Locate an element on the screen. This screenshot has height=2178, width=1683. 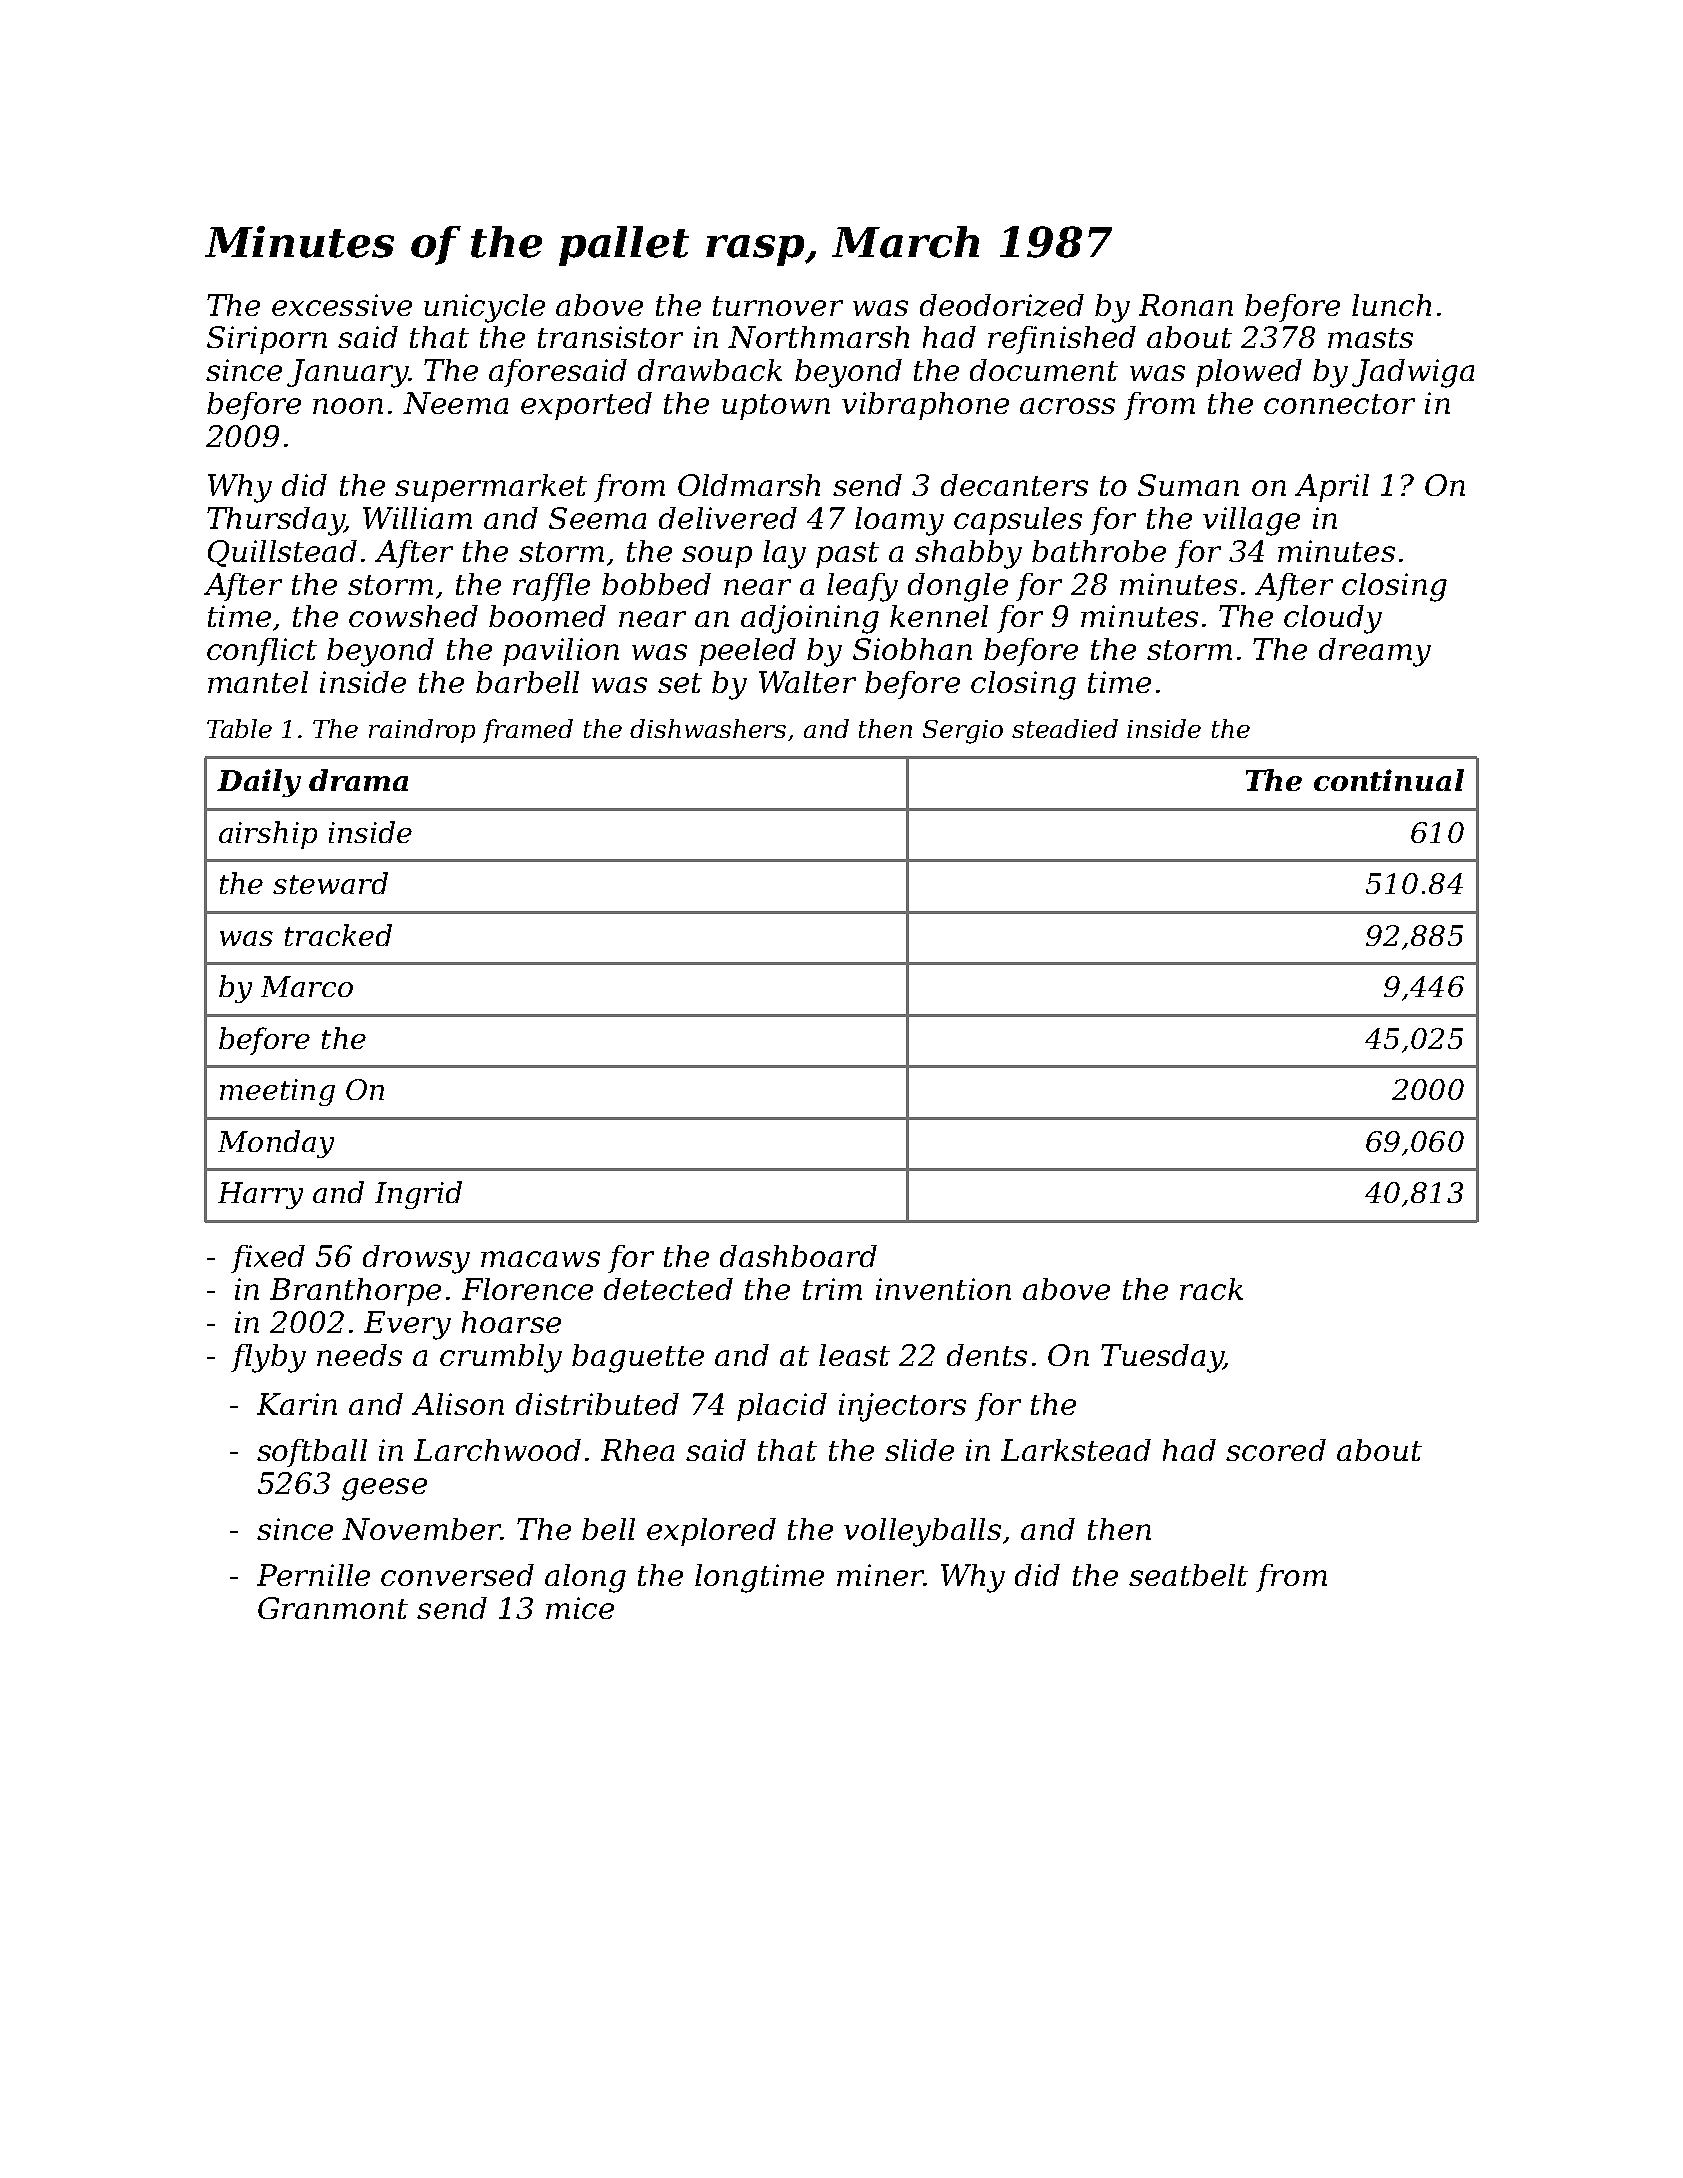
turnover is located at coordinates (778, 306).
